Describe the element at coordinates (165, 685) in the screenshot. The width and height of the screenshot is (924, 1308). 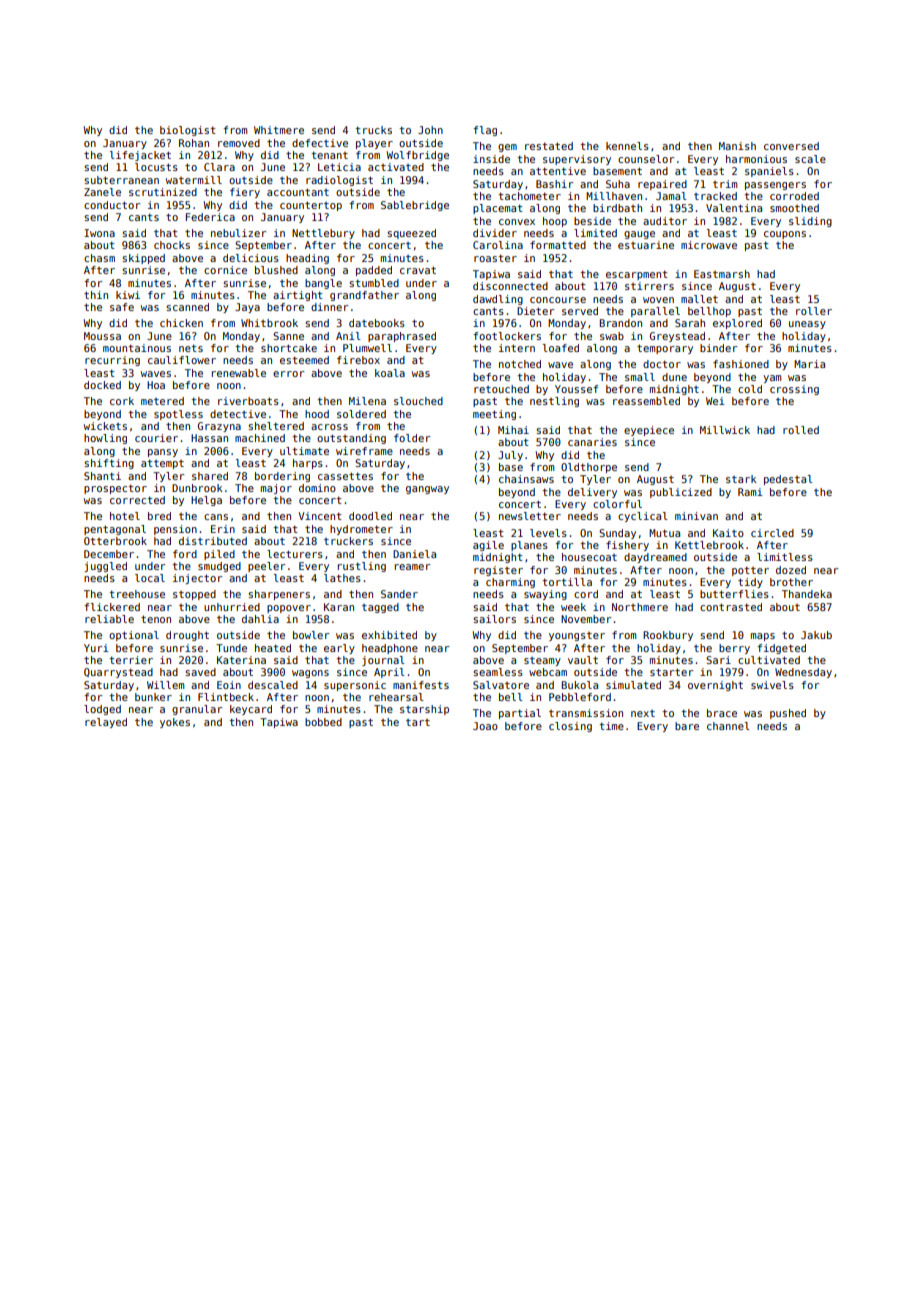
I see `Willem` at that location.
